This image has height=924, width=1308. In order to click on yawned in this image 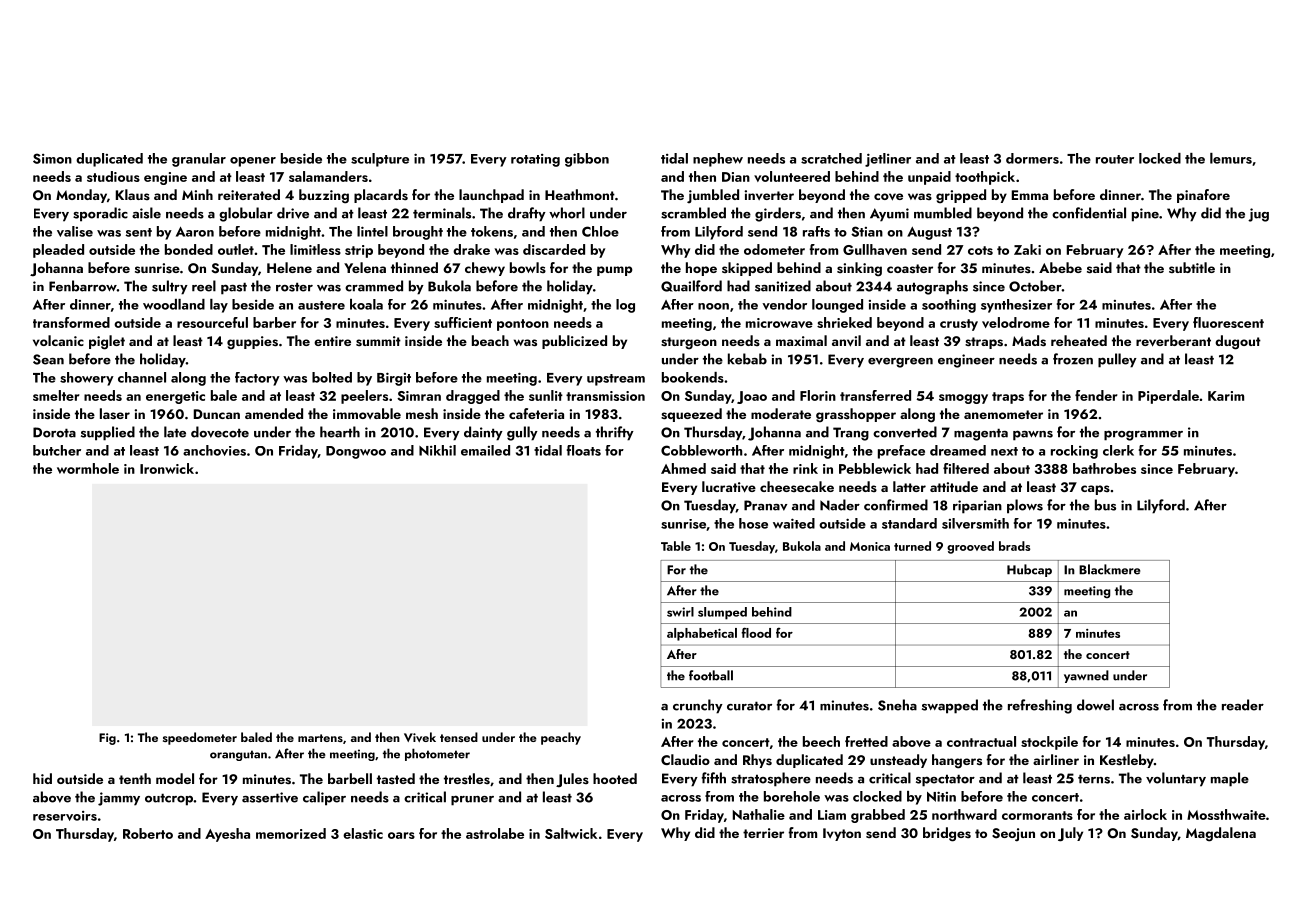, I will do `click(1086, 676)`.
